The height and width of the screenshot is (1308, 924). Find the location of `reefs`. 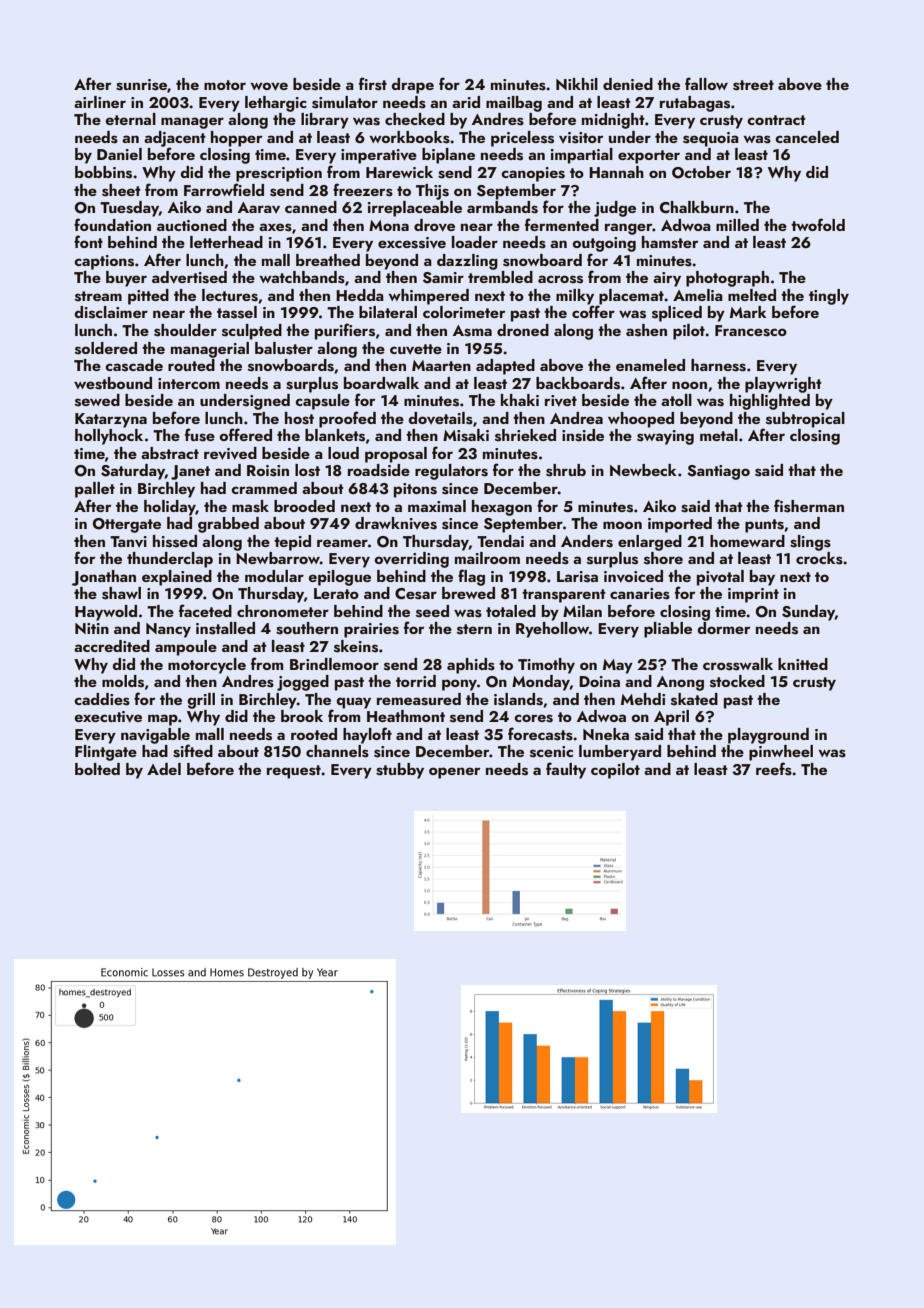

reefs is located at coordinates (774, 769).
